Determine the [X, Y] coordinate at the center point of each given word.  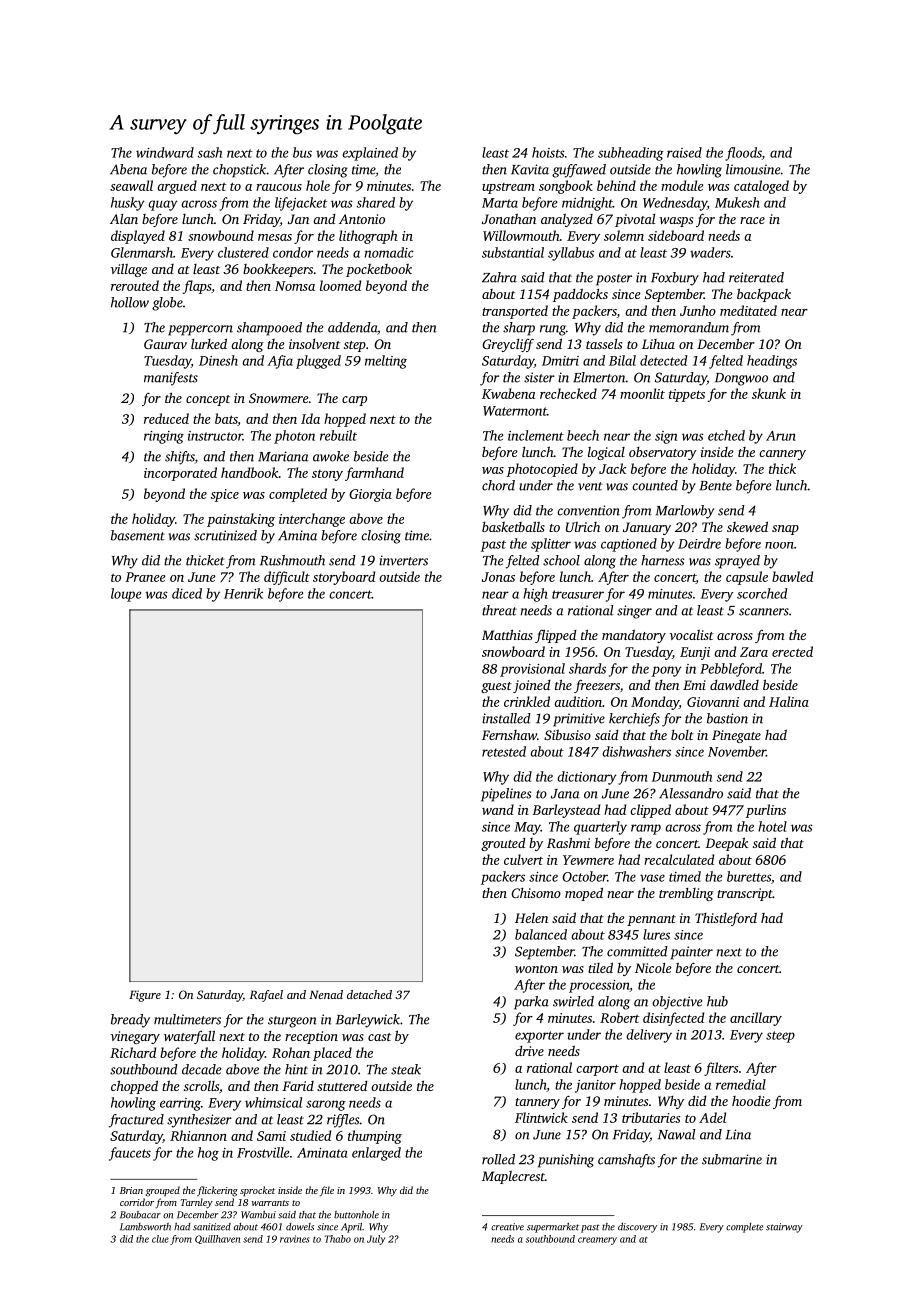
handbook [250, 472]
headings [772, 362]
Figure [145, 996]
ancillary [756, 1019]
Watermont [515, 411]
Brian [131, 1190]
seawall [131, 185]
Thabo [338, 1239]
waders [710, 252]
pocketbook [379, 270]
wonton [536, 969]
